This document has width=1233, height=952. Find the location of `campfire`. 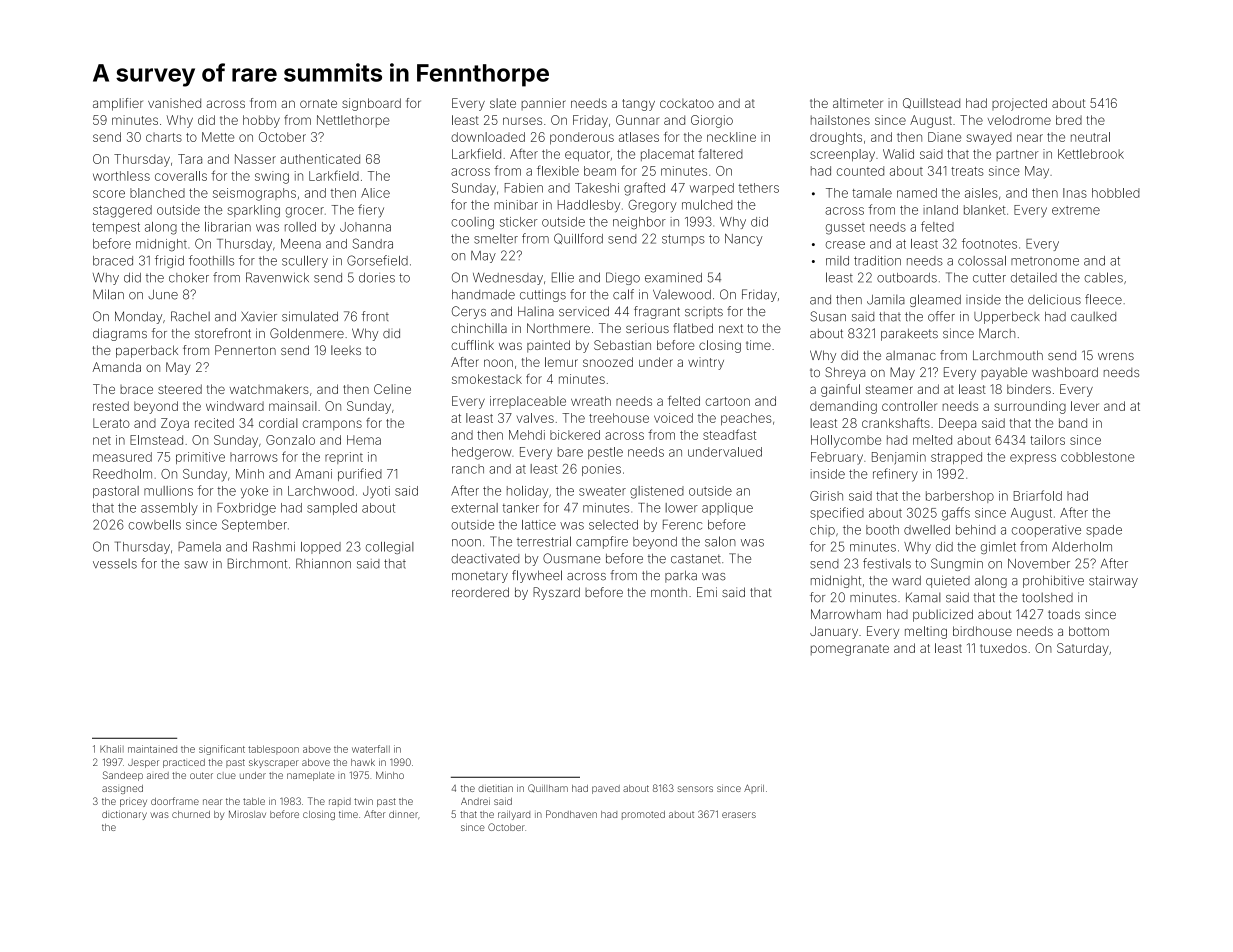

campfire is located at coordinates (602, 542).
